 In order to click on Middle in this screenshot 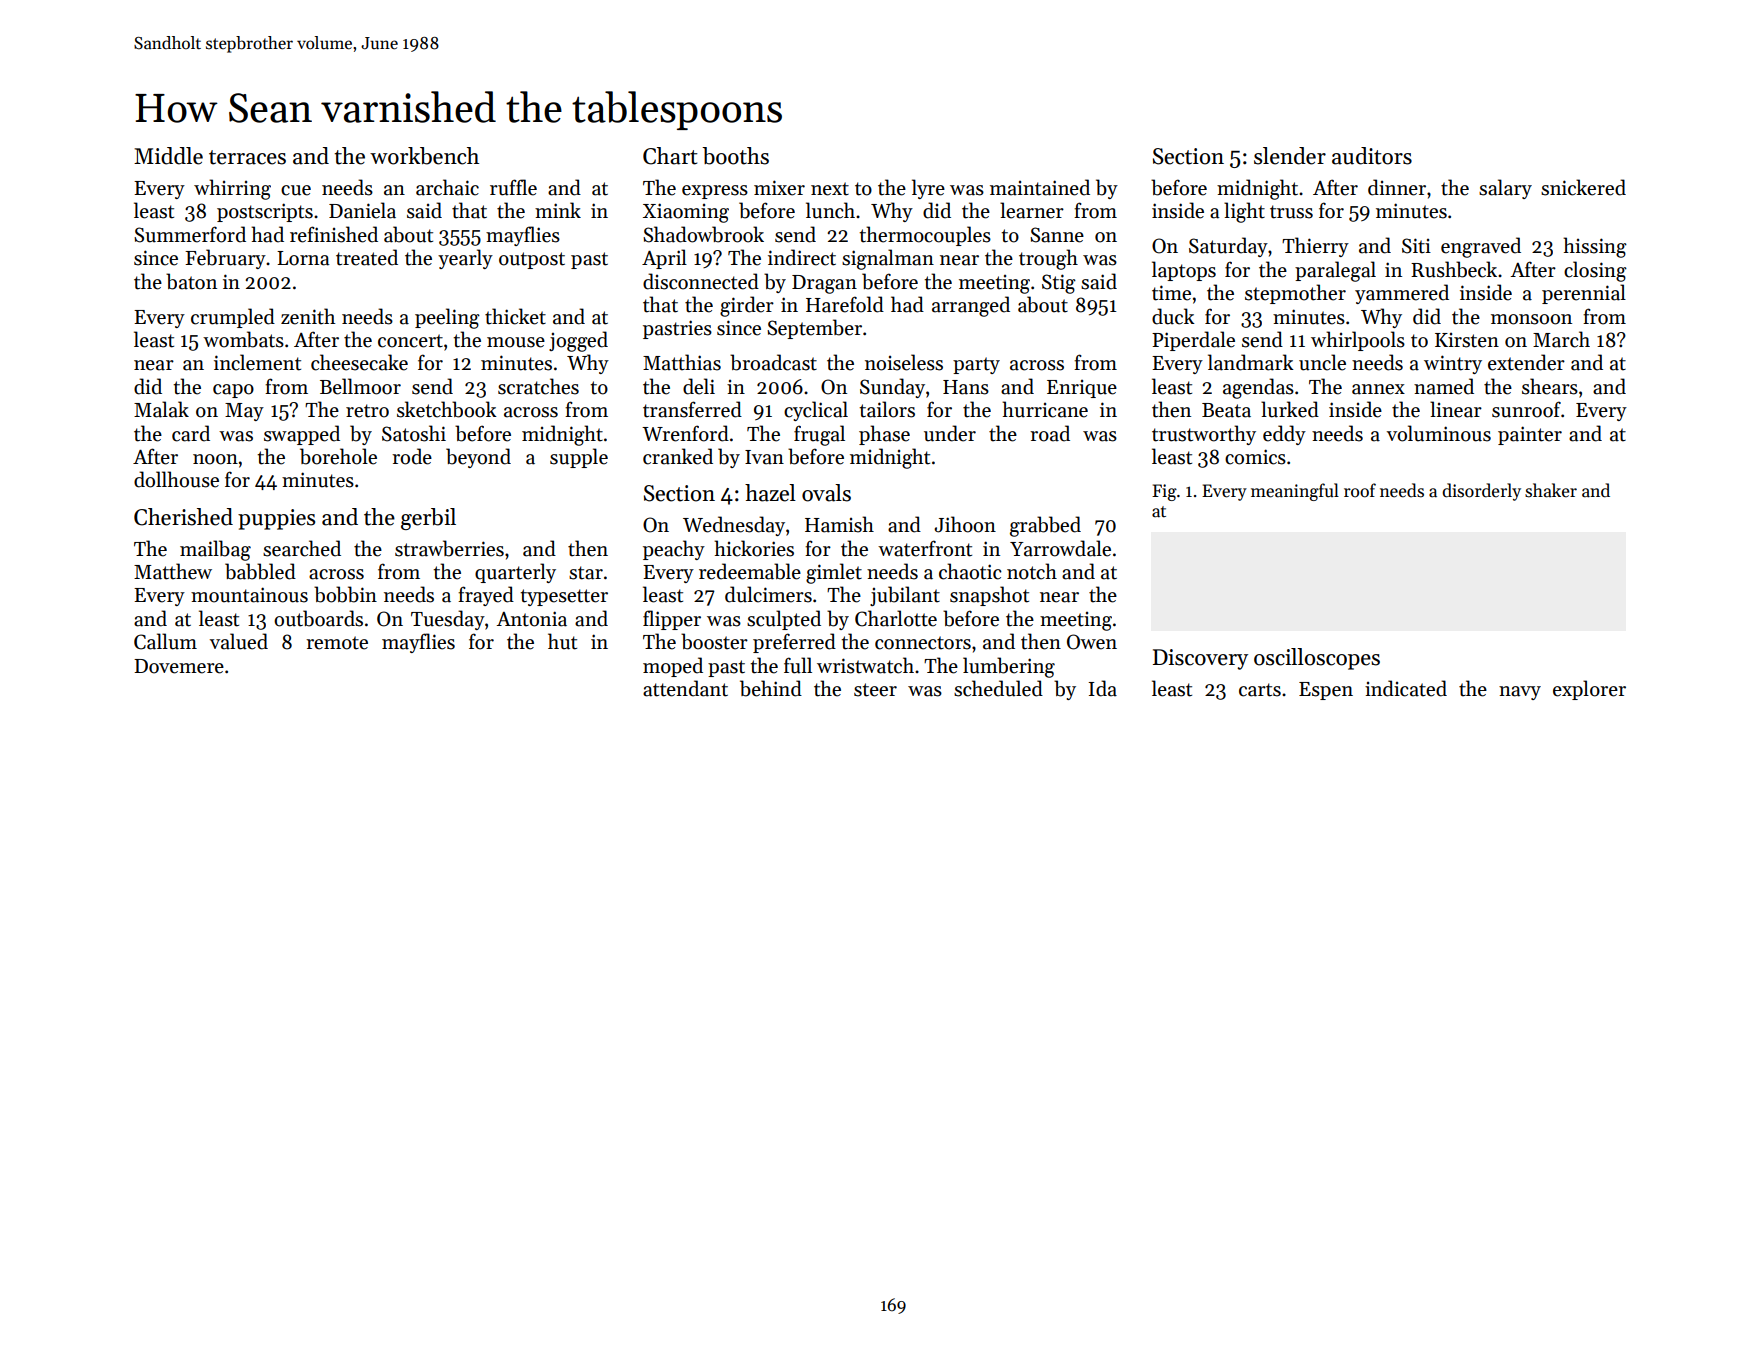, I will do `click(168, 156)`.
